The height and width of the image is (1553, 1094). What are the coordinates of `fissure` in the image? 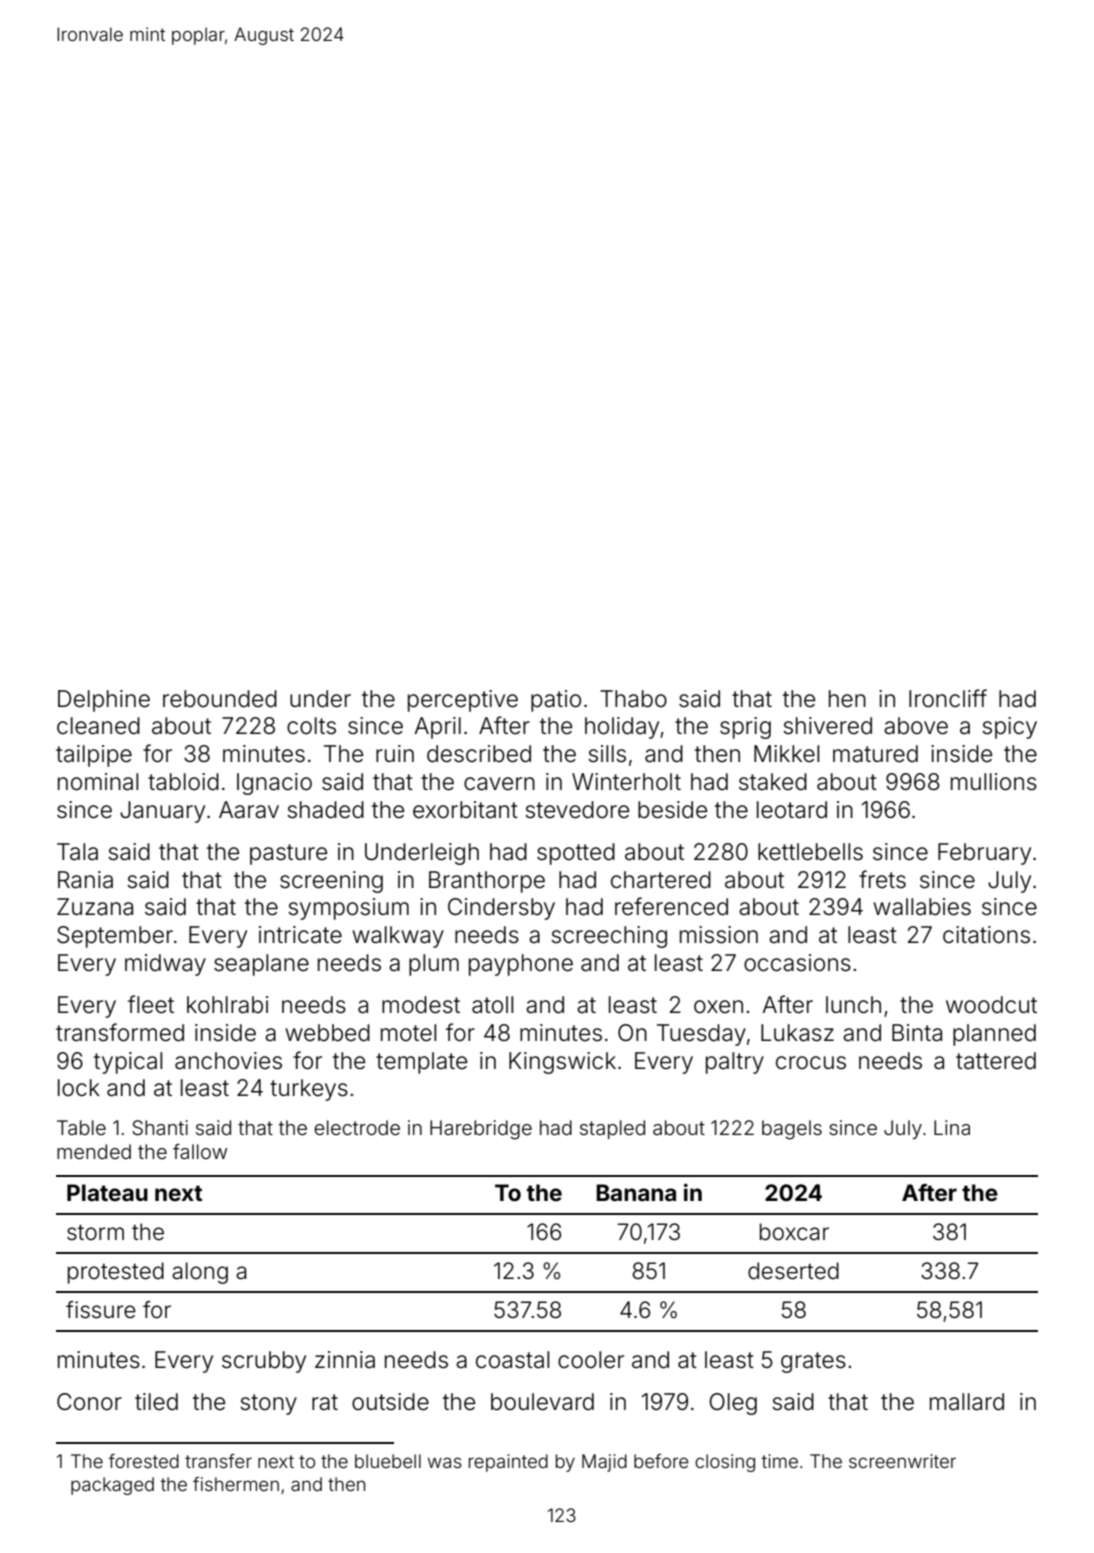 It's located at (101, 1310).
